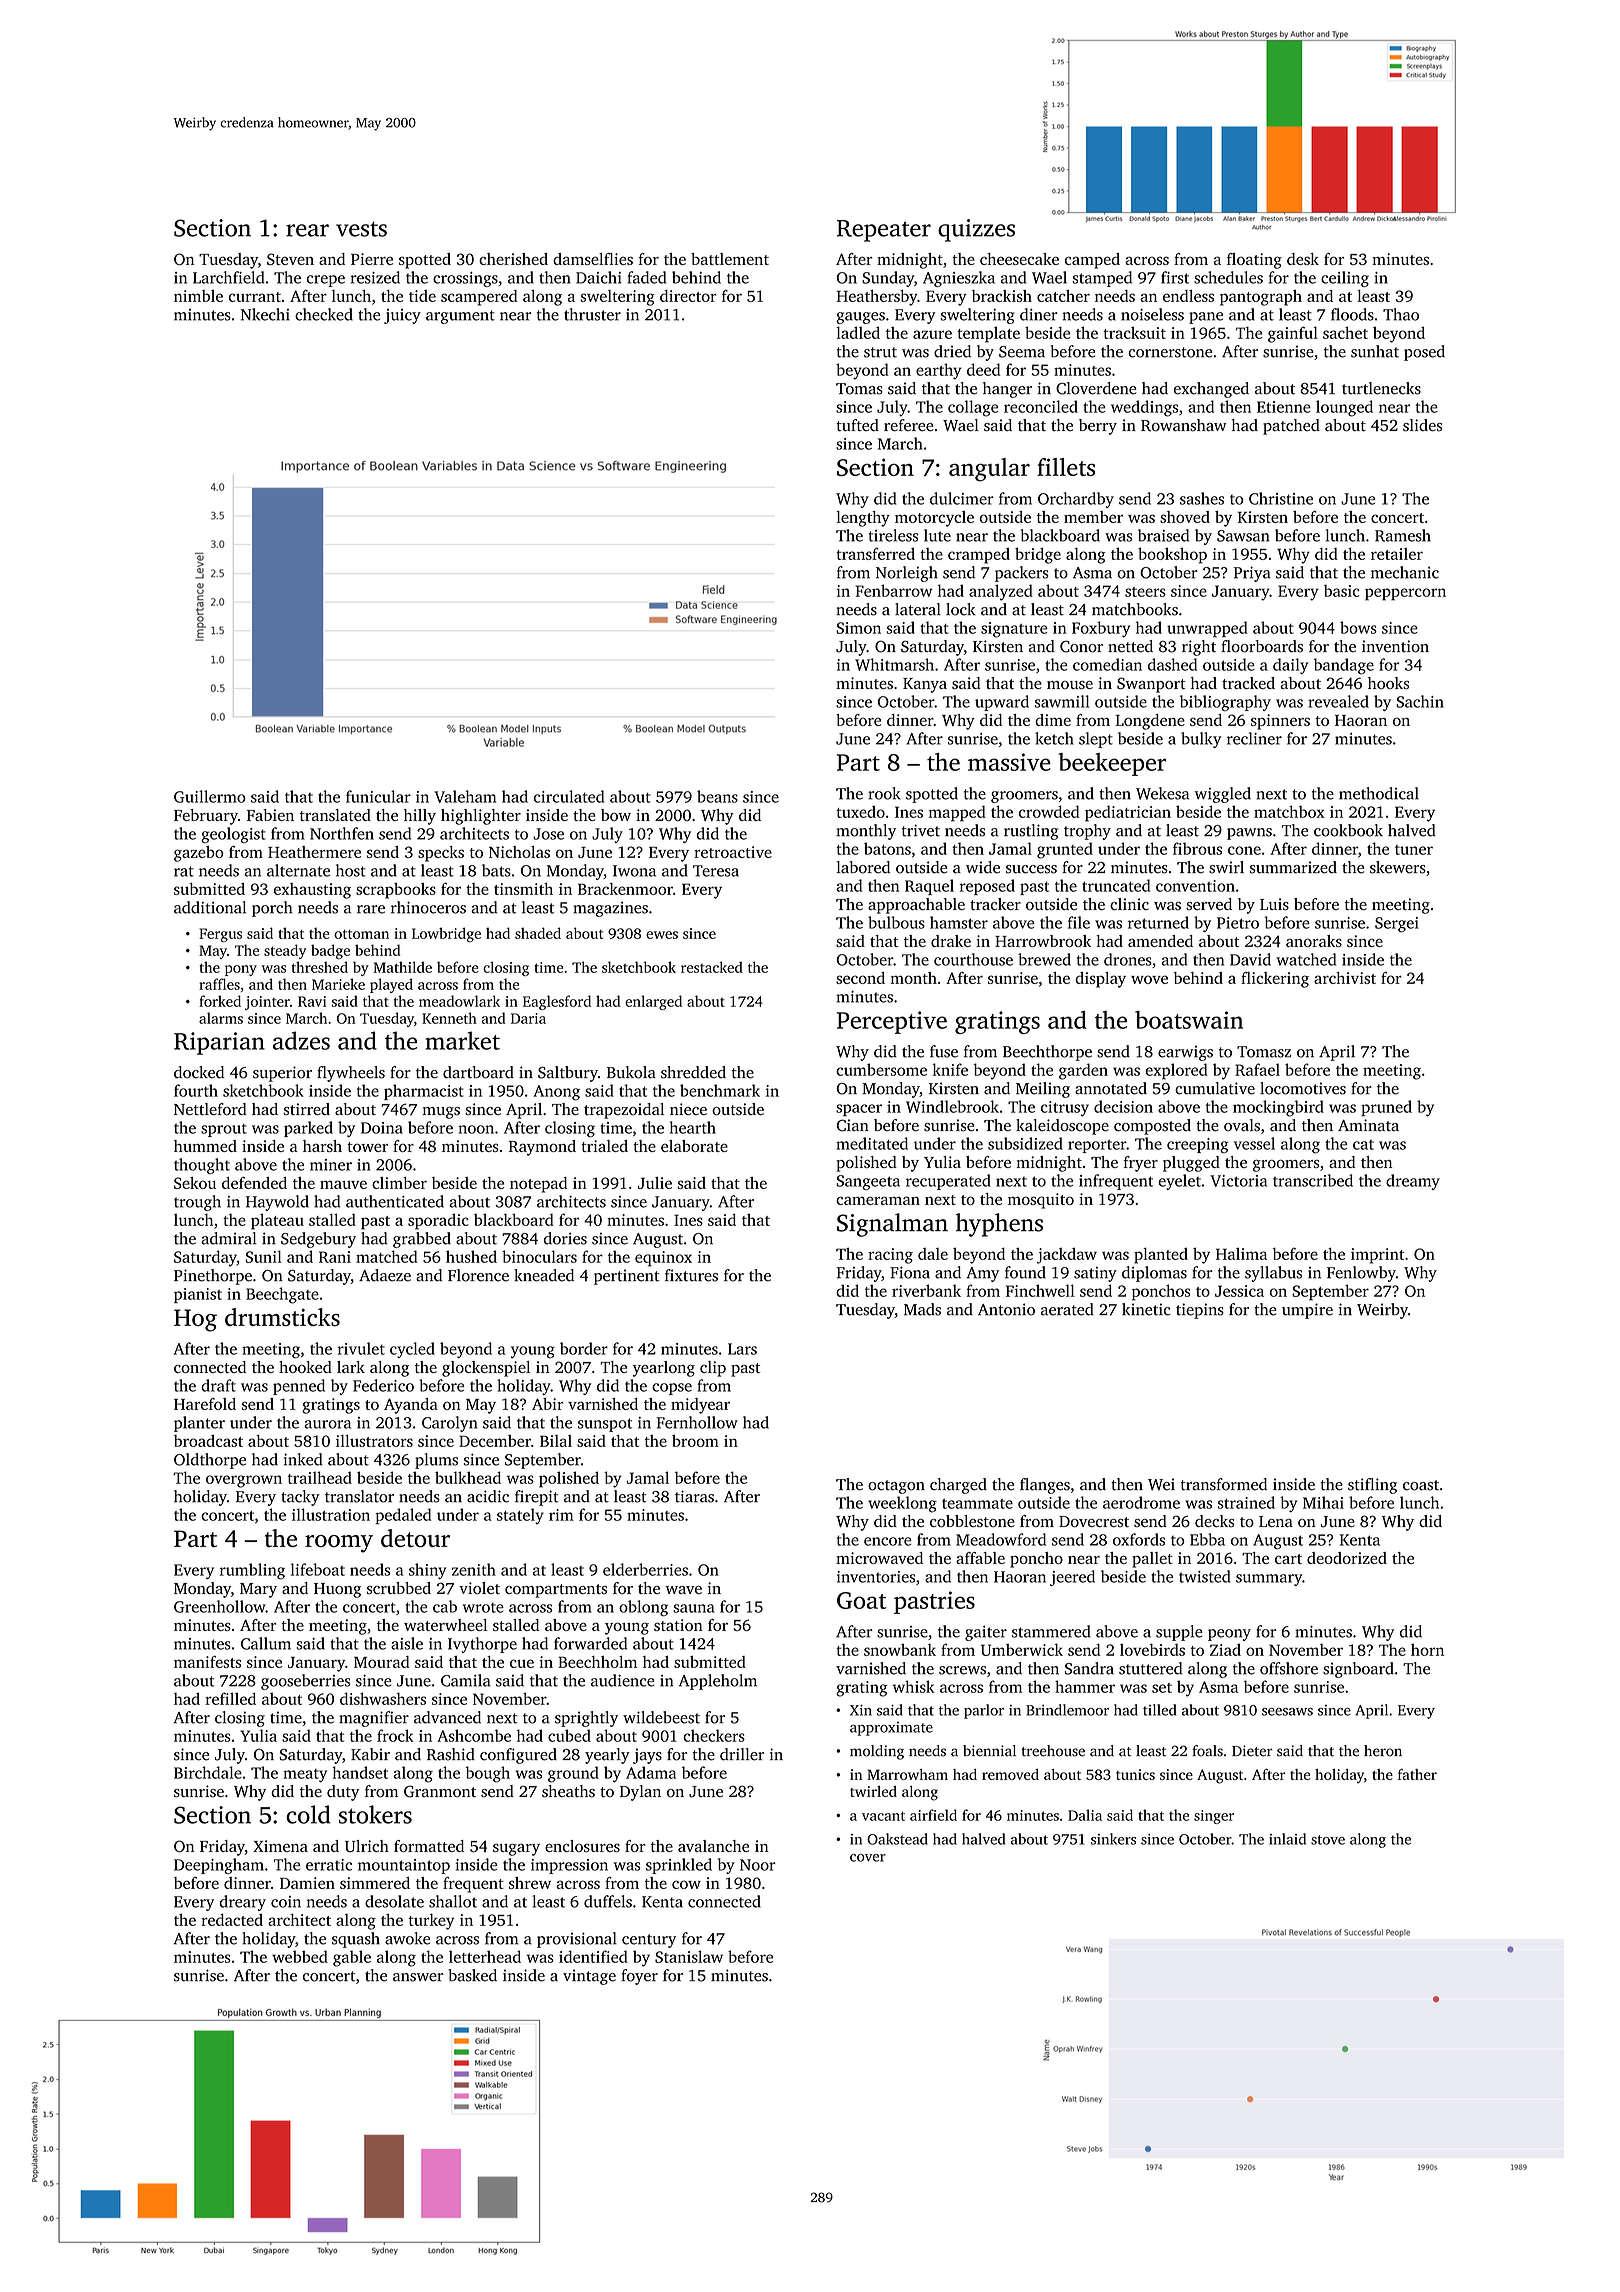  Describe the element at coordinates (884, 231) in the screenshot. I see `Repeater` at that location.
